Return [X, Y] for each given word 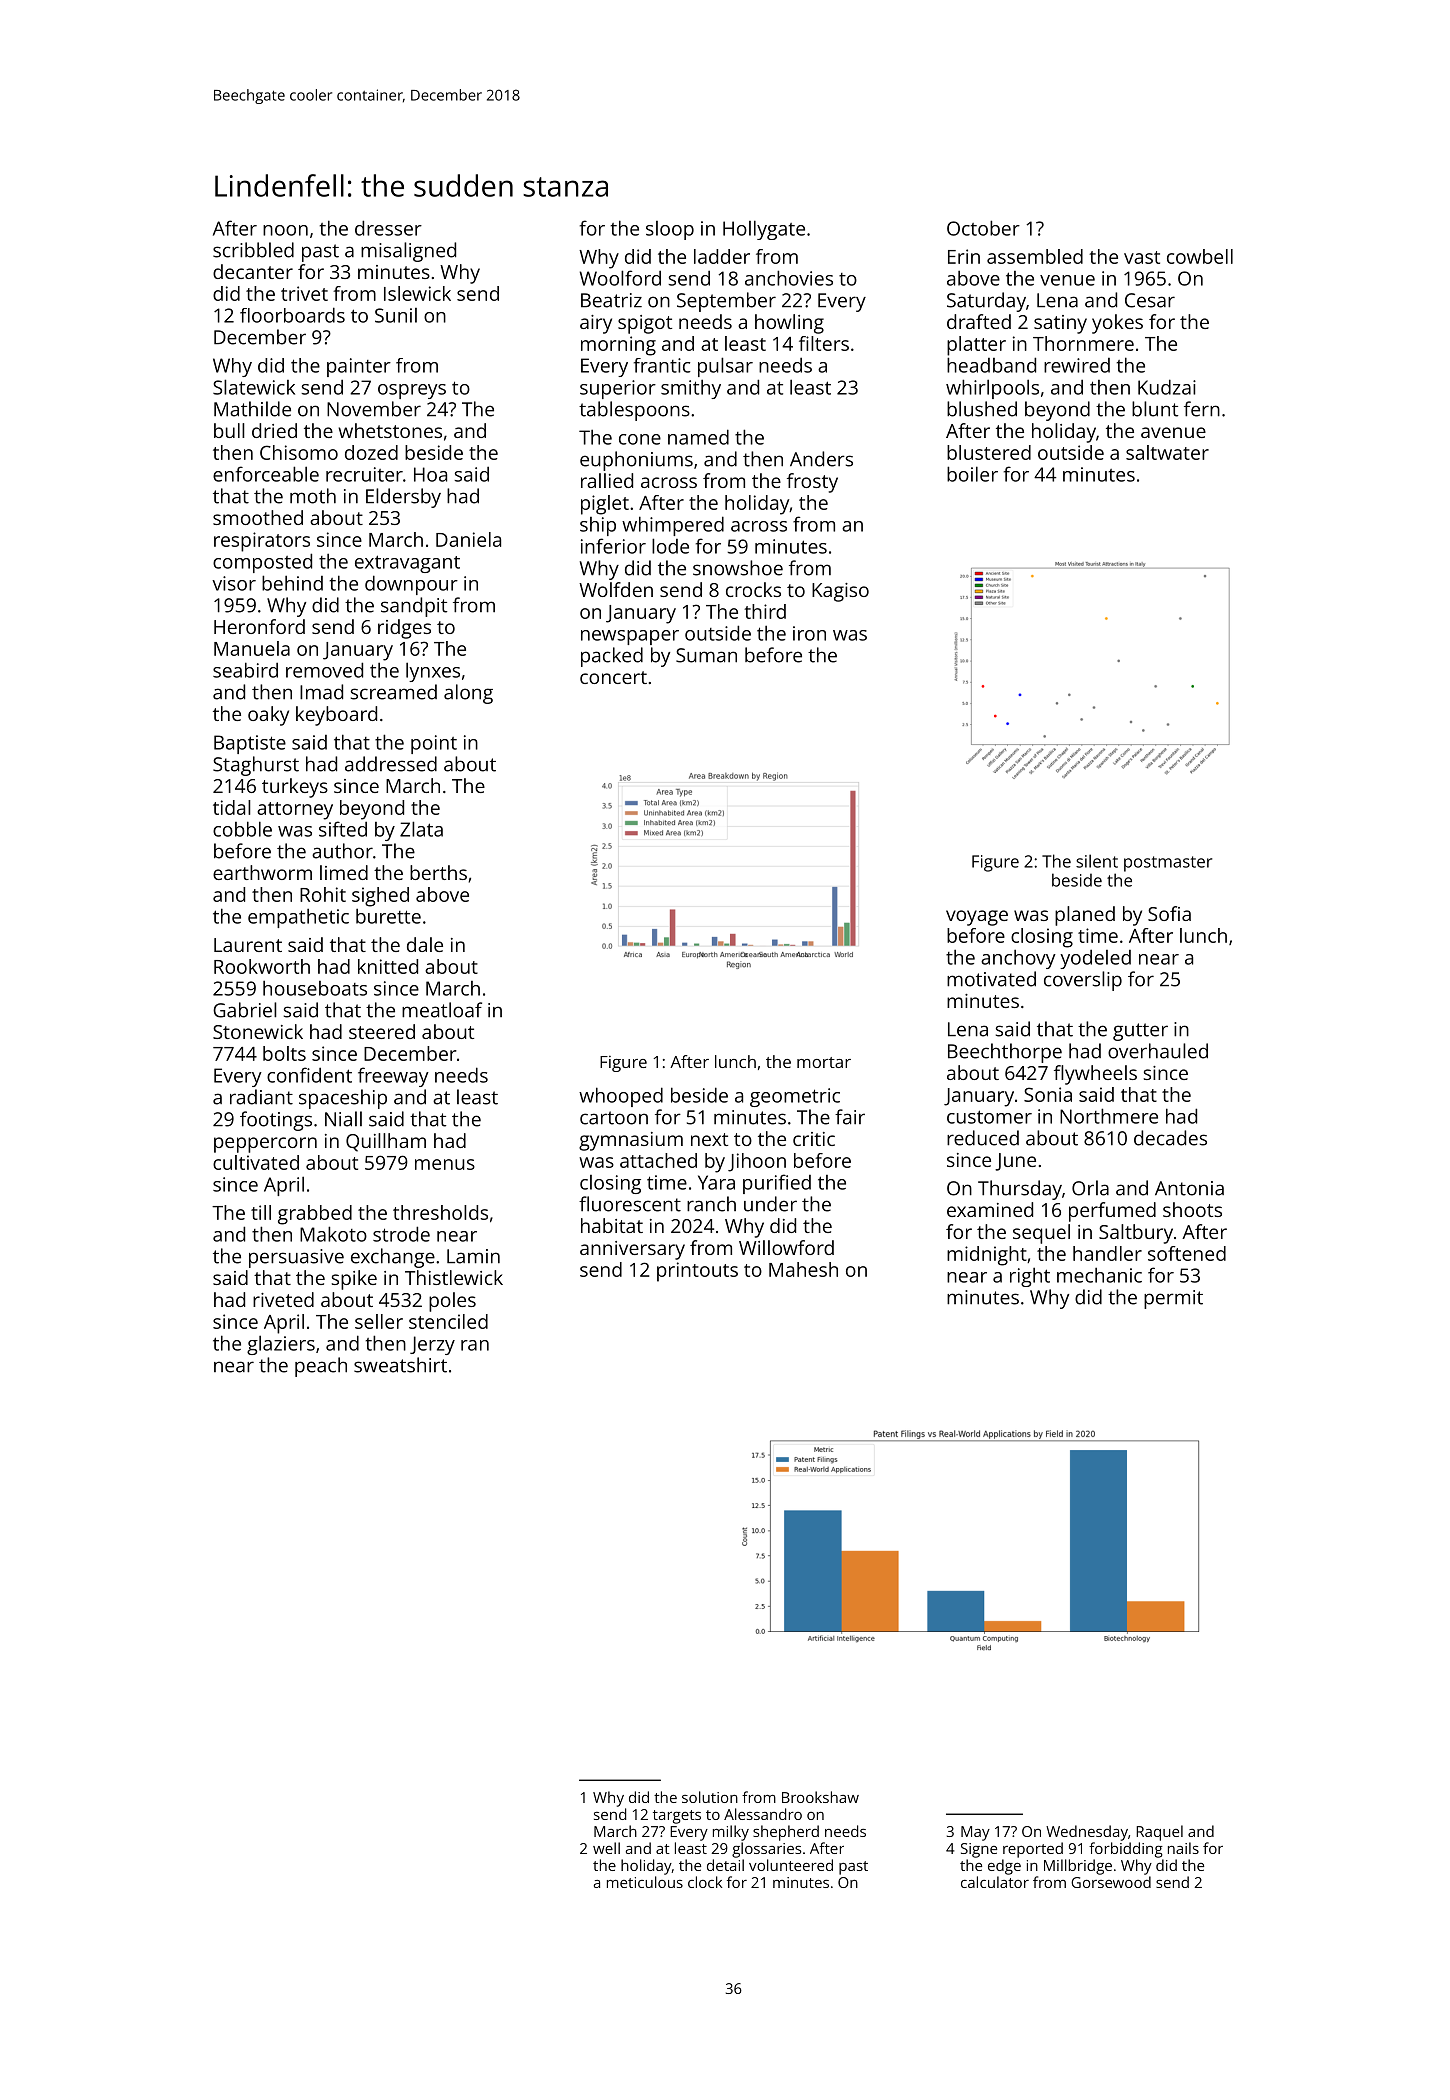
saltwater [1167, 452]
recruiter [364, 474]
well [606, 1848]
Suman [706, 655]
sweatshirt [400, 1365]
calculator [995, 1882]
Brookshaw [820, 1797]
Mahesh [803, 1269]
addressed [391, 764]
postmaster [1168, 864]
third [765, 611]
